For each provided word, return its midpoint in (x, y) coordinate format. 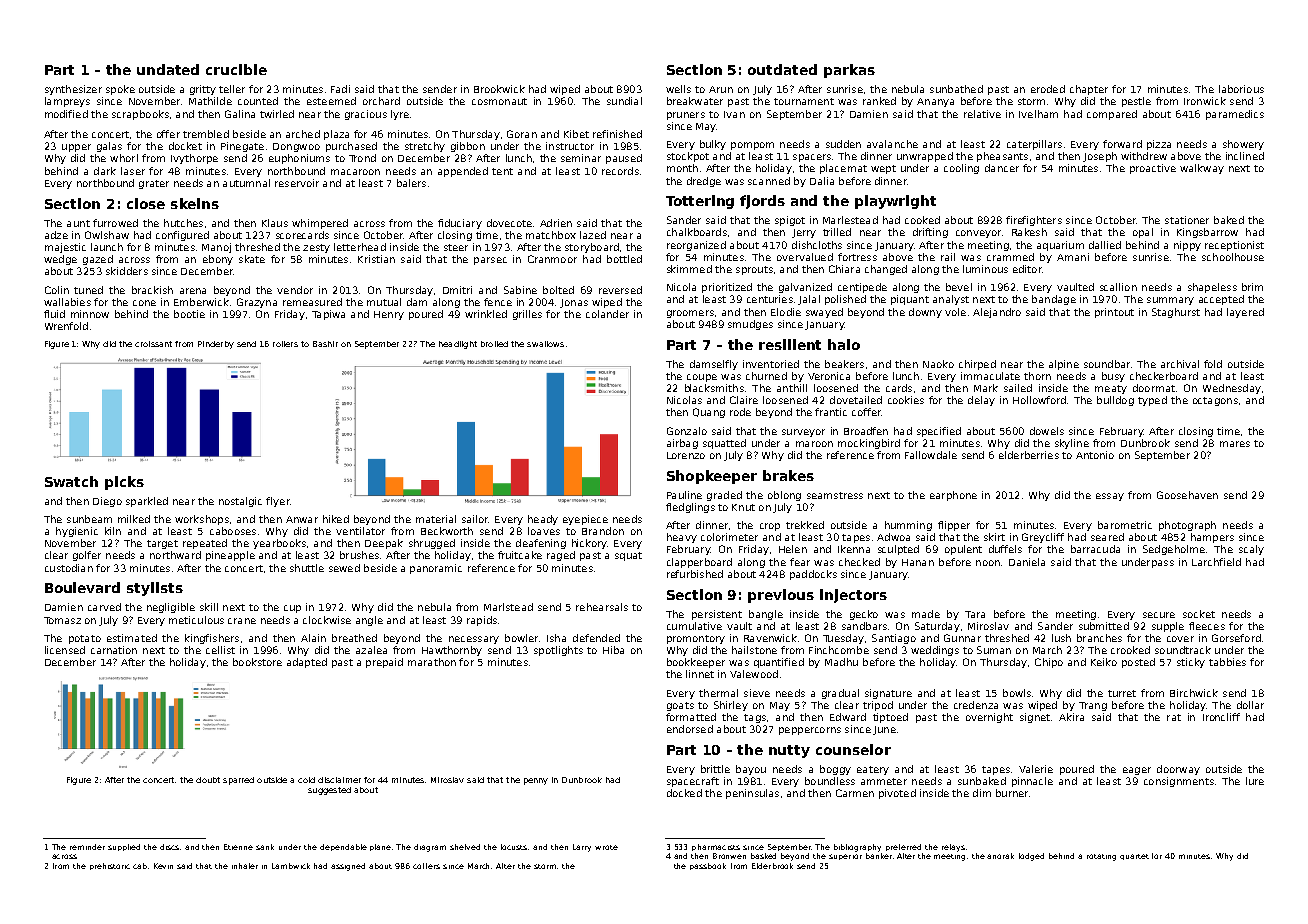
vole (955, 312)
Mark (986, 388)
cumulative (694, 626)
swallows (545, 344)
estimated (132, 638)
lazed (593, 235)
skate (252, 259)
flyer (278, 502)
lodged (1031, 857)
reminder (87, 847)
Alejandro (997, 313)
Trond (362, 158)
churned (766, 376)
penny (536, 781)
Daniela (1027, 562)
